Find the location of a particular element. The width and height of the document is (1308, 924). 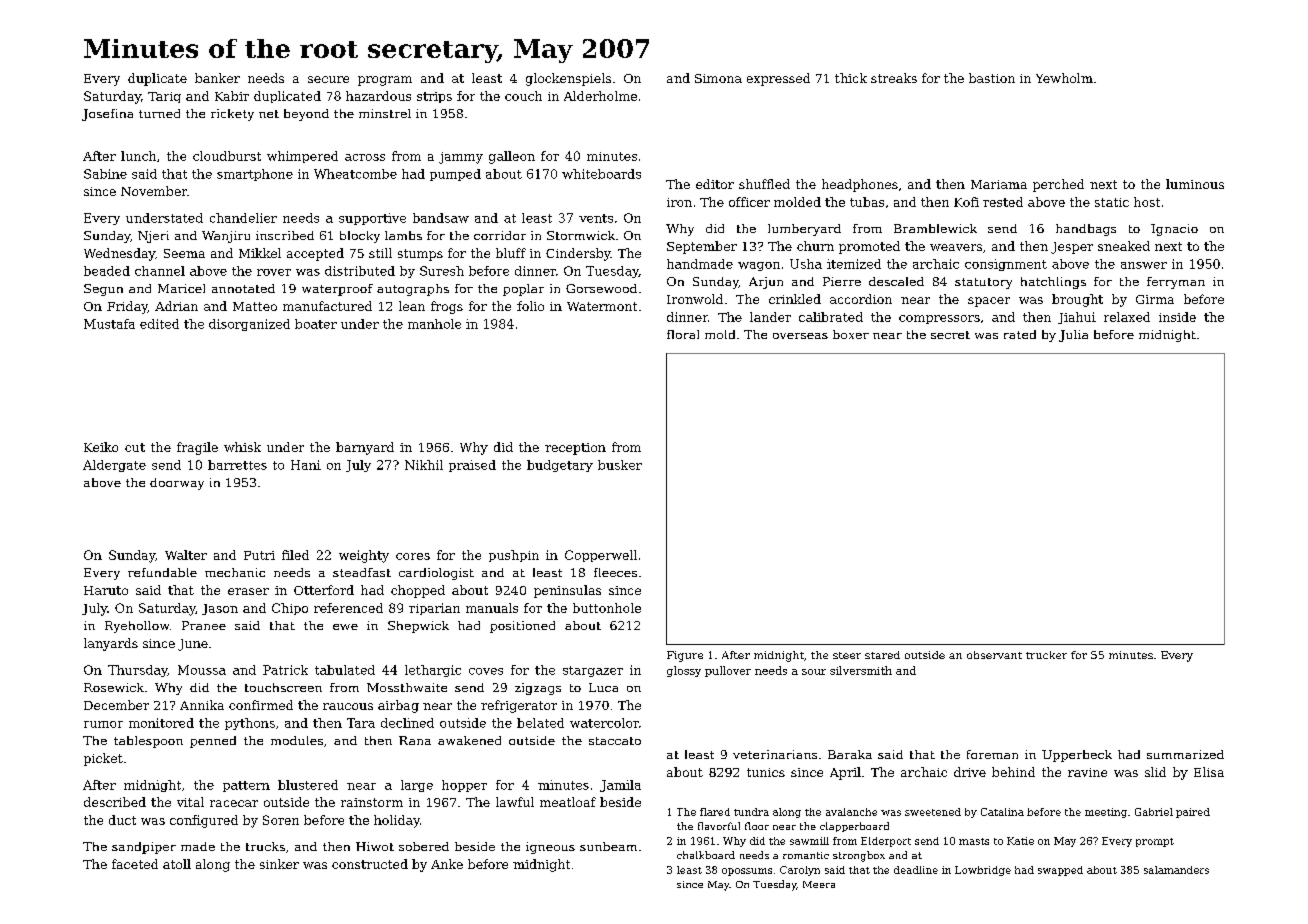

blocky is located at coordinates (360, 237).
